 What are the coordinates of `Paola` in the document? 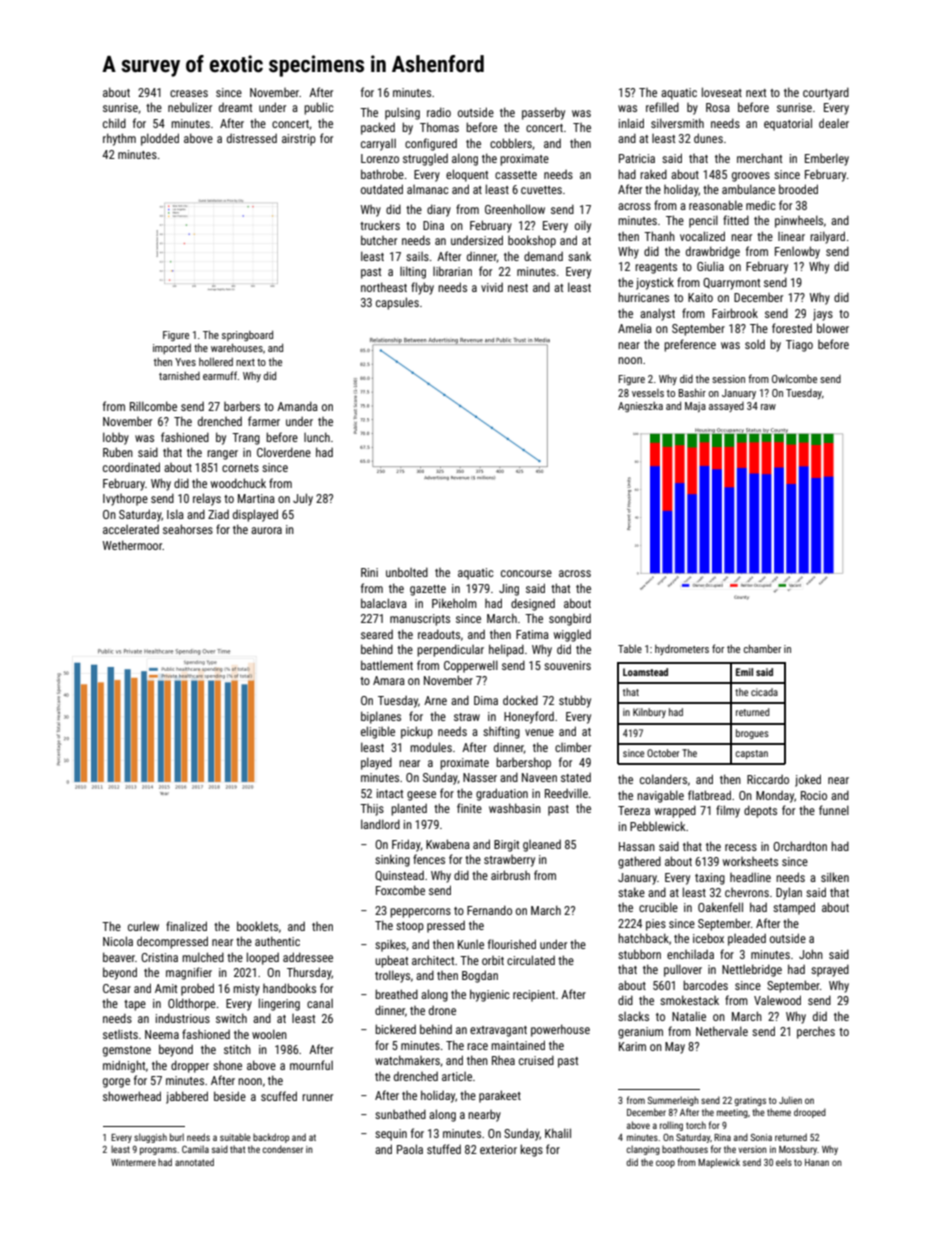 It's located at (410, 1149).
